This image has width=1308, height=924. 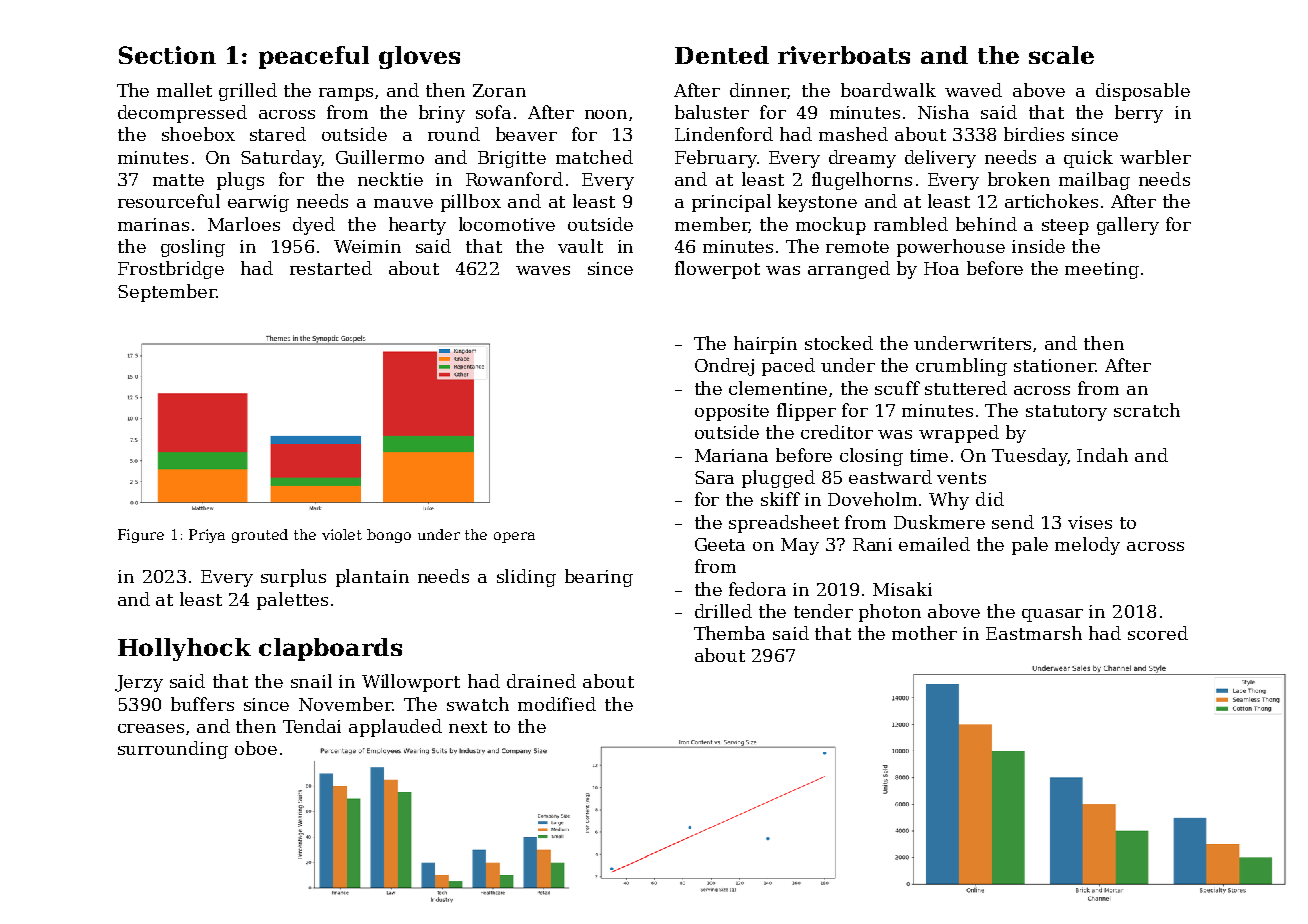 What do you see at coordinates (314, 57) in the image?
I see `peaceful` at bounding box center [314, 57].
